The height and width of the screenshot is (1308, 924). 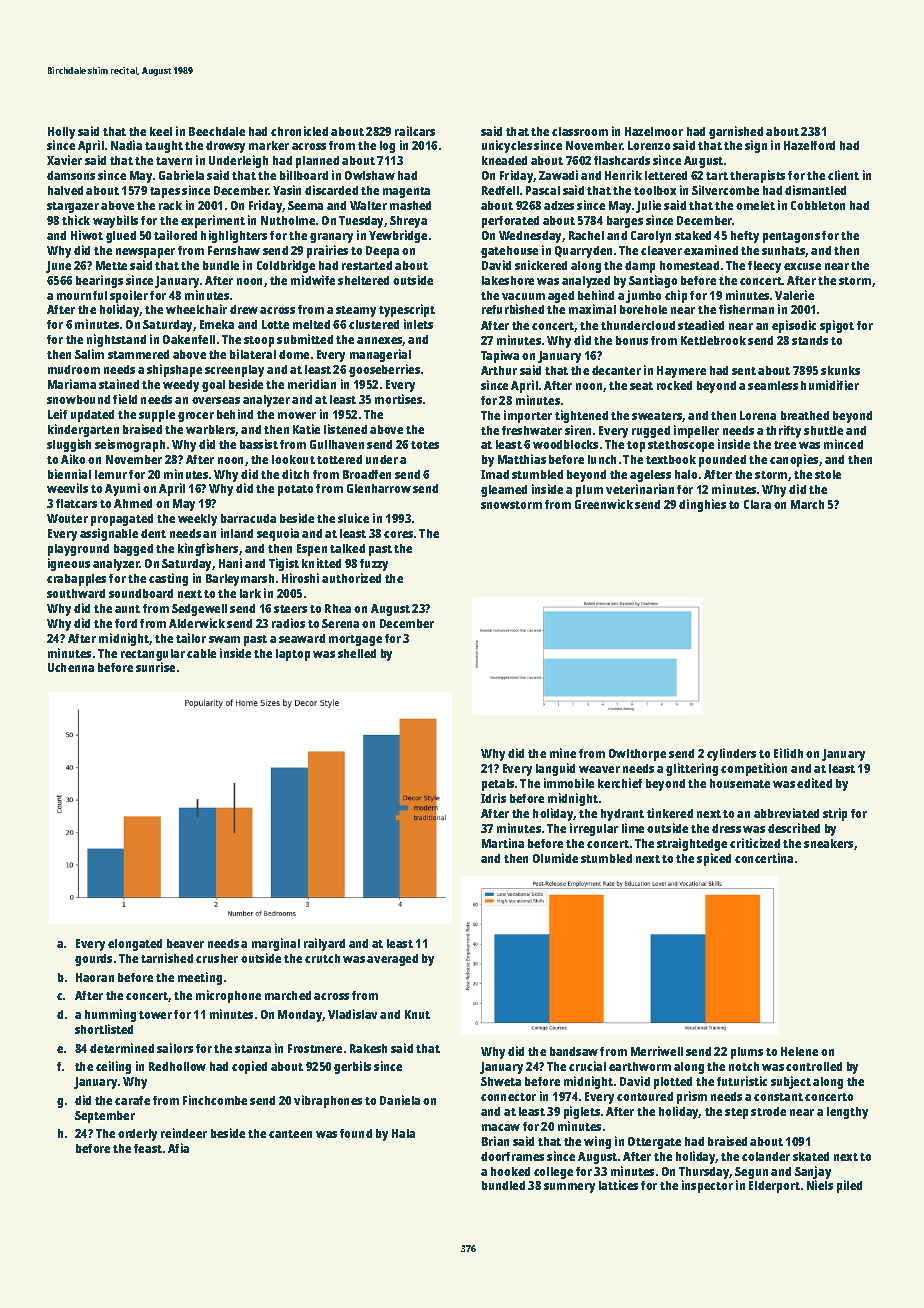 What do you see at coordinates (145, 253) in the screenshot?
I see `newspaper` at bounding box center [145, 253].
